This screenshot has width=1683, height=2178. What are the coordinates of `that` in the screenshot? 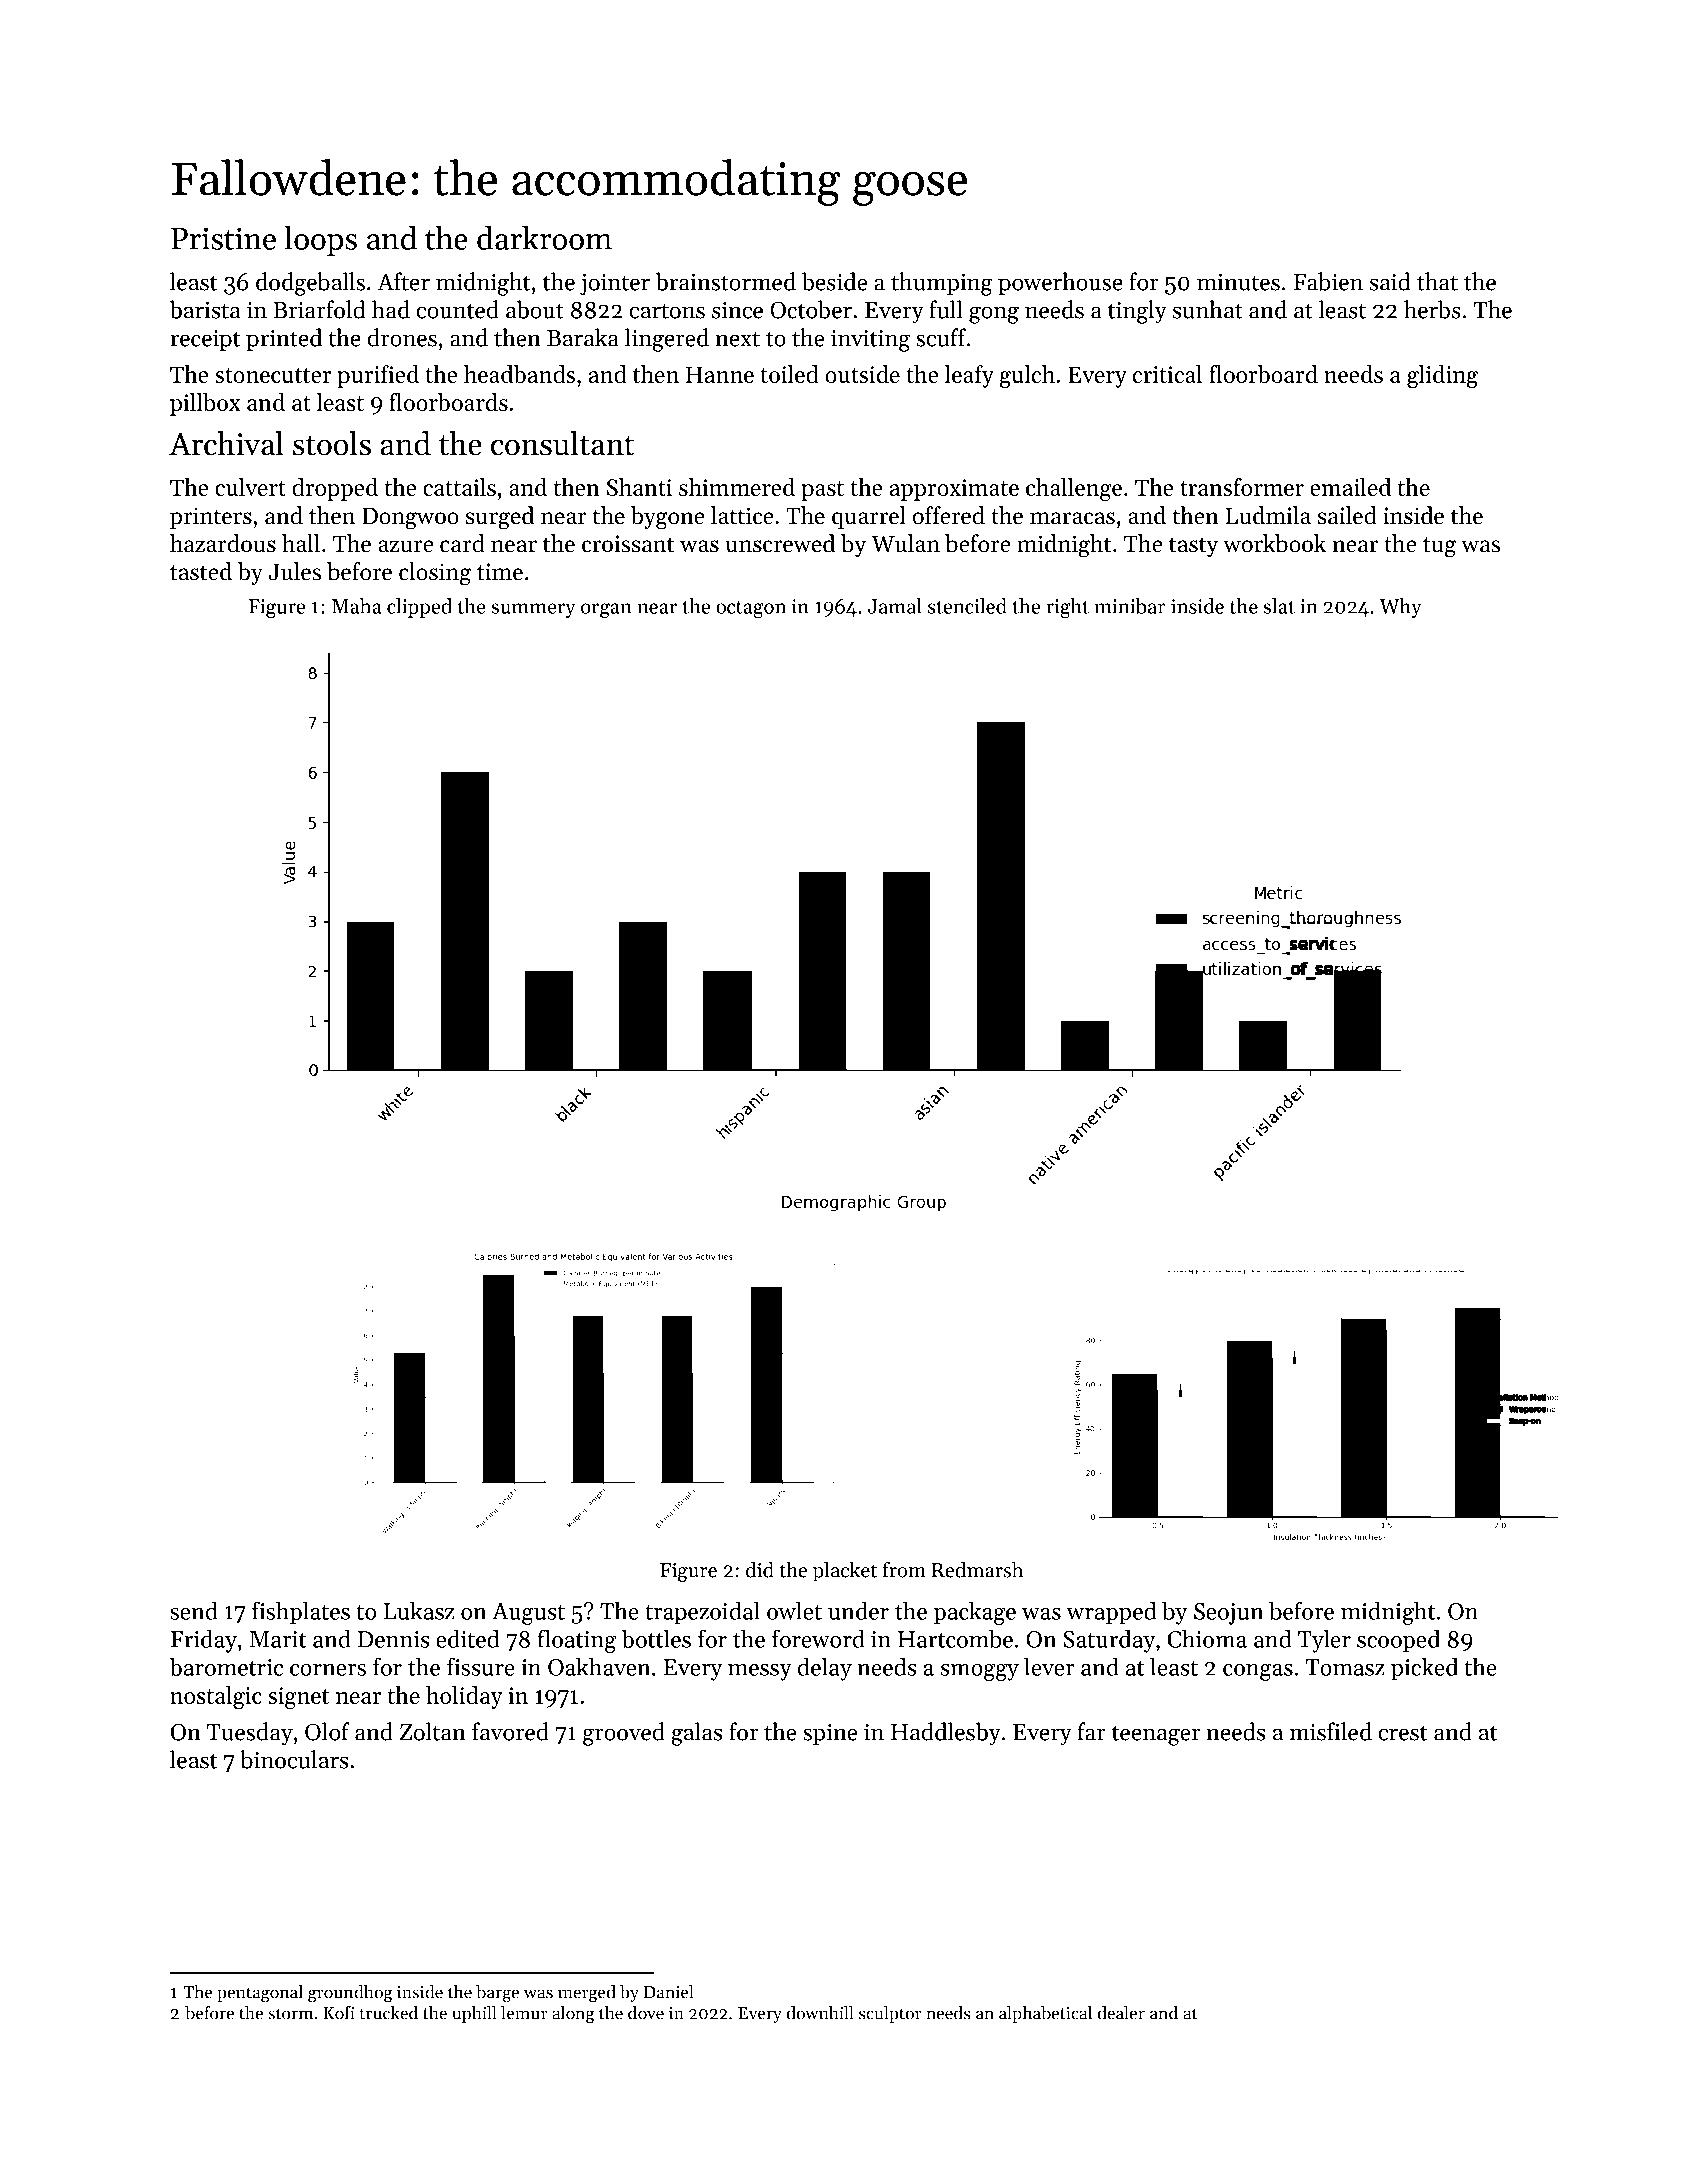 It's located at (1437, 281).
